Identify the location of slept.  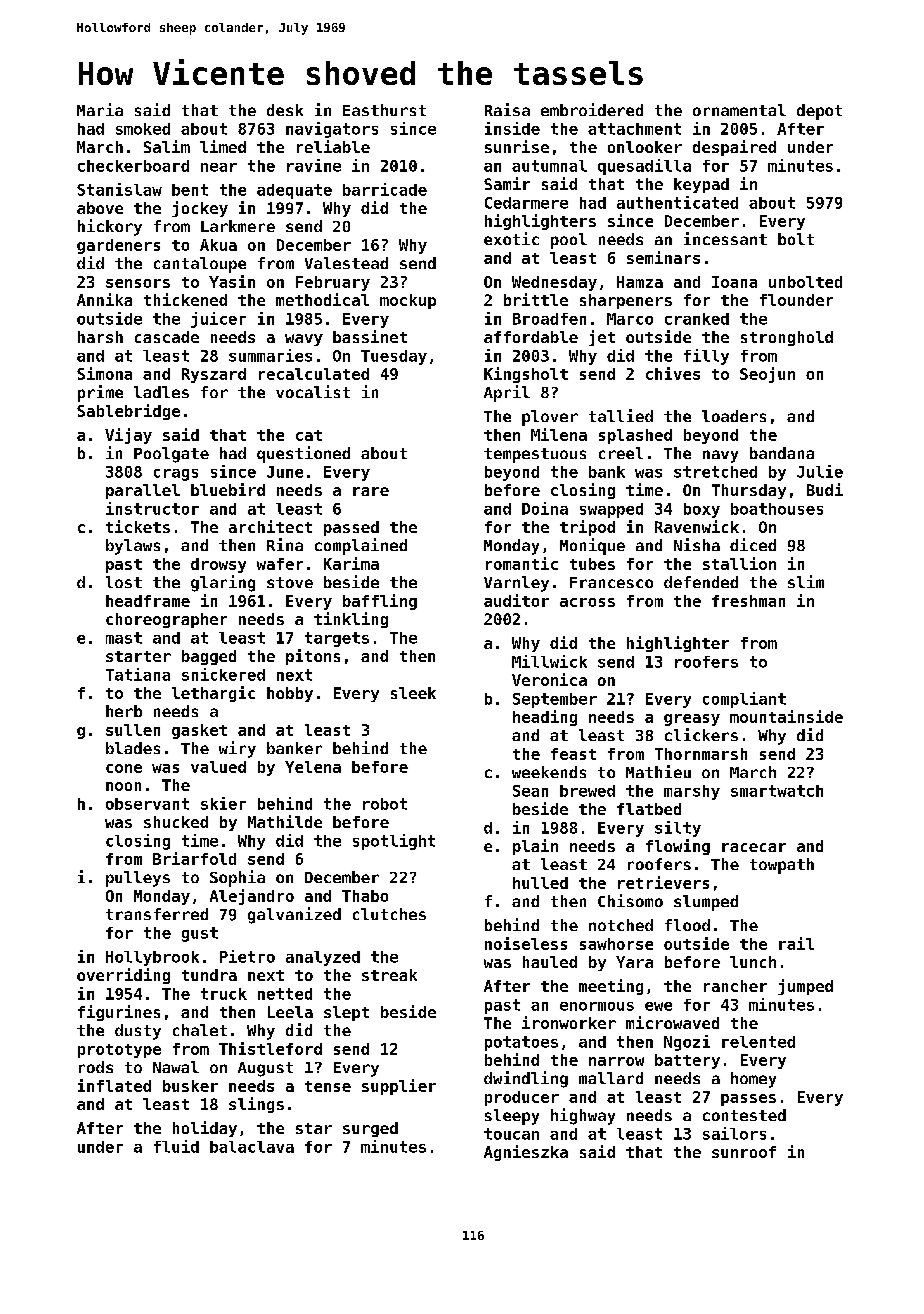
(346, 1013).
